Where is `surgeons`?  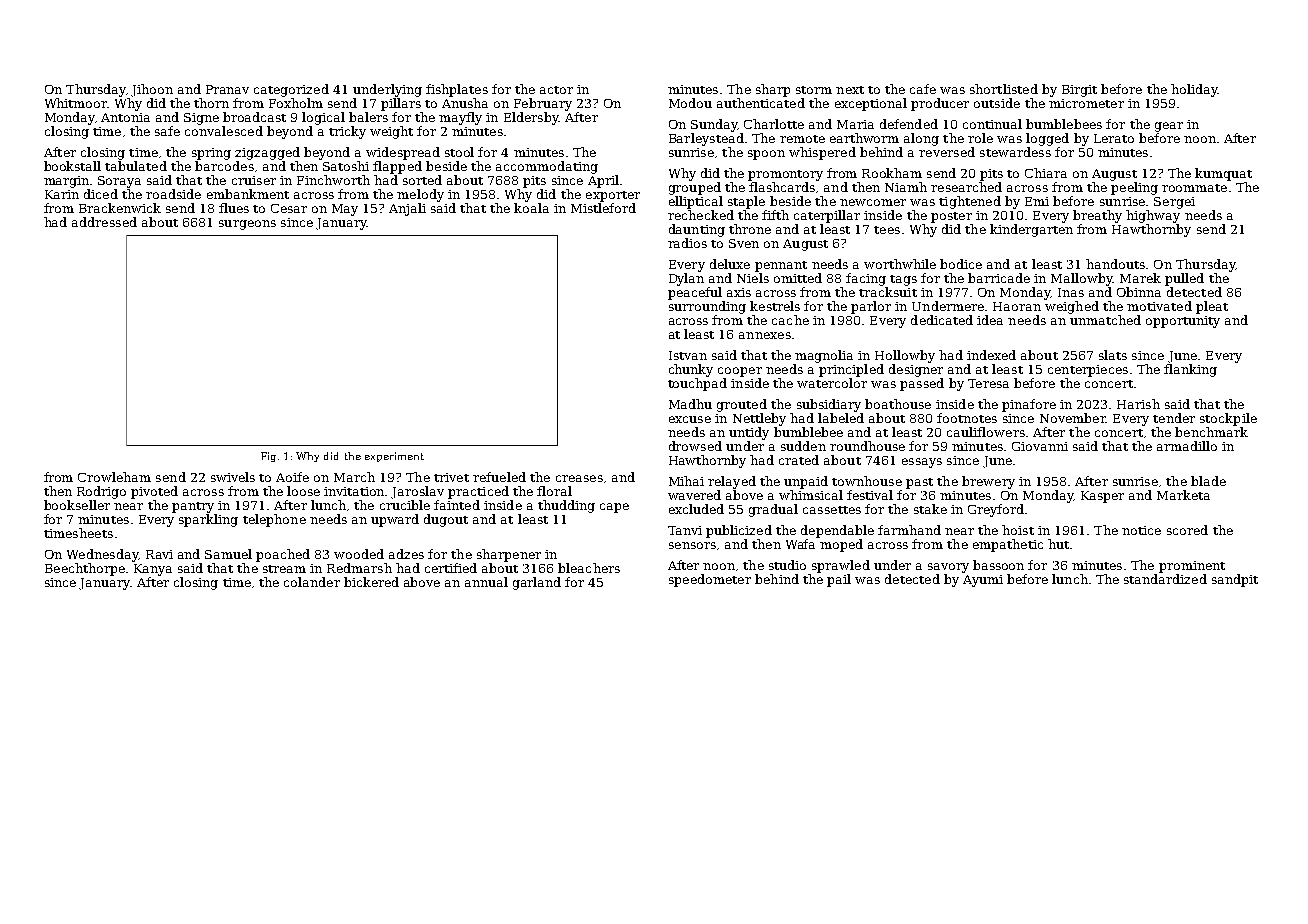 surgeons is located at coordinates (247, 225).
